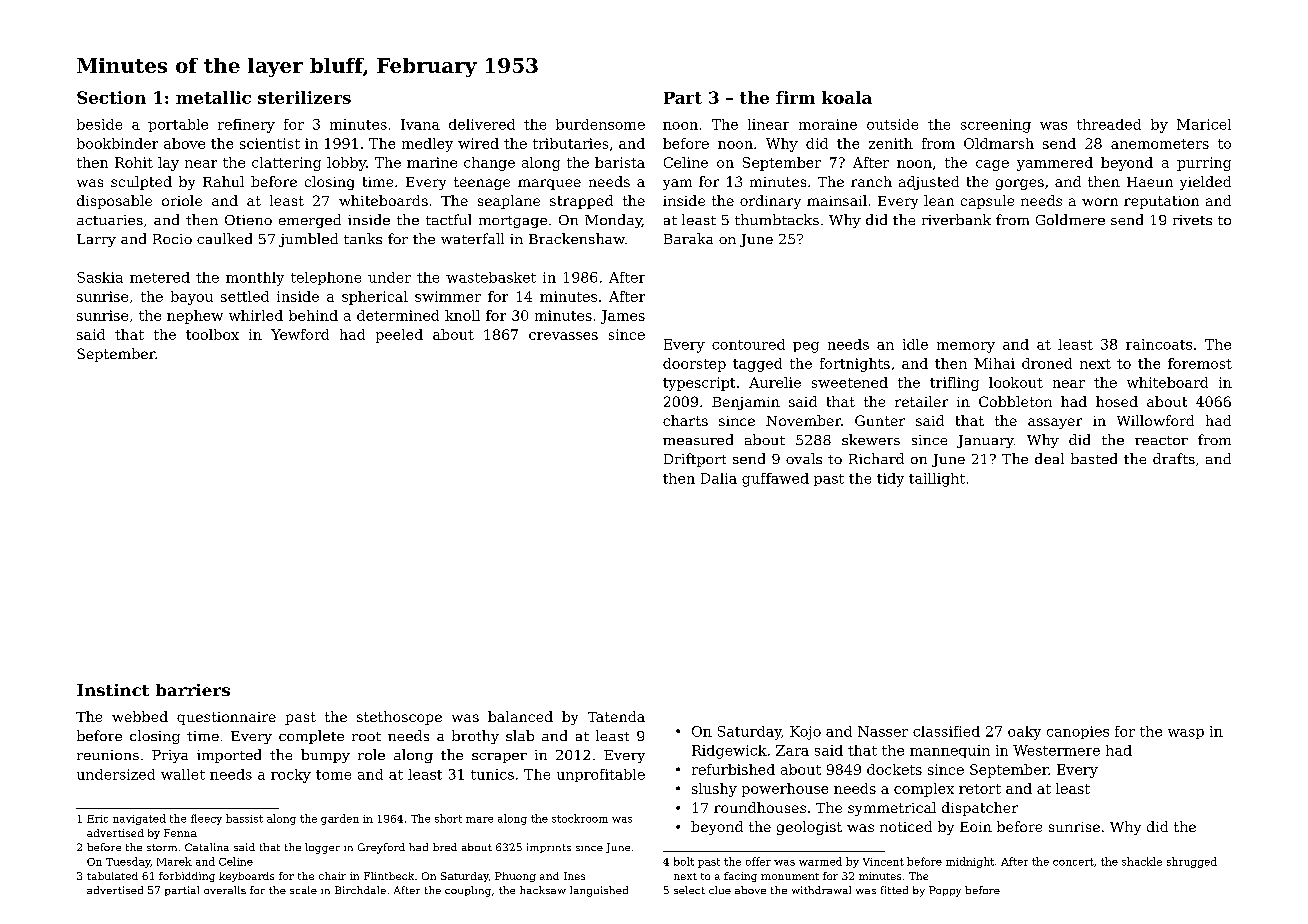  What do you see at coordinates (937, 480) in the screenshot?
I see `taillight` at bounding box center [937, 480].
